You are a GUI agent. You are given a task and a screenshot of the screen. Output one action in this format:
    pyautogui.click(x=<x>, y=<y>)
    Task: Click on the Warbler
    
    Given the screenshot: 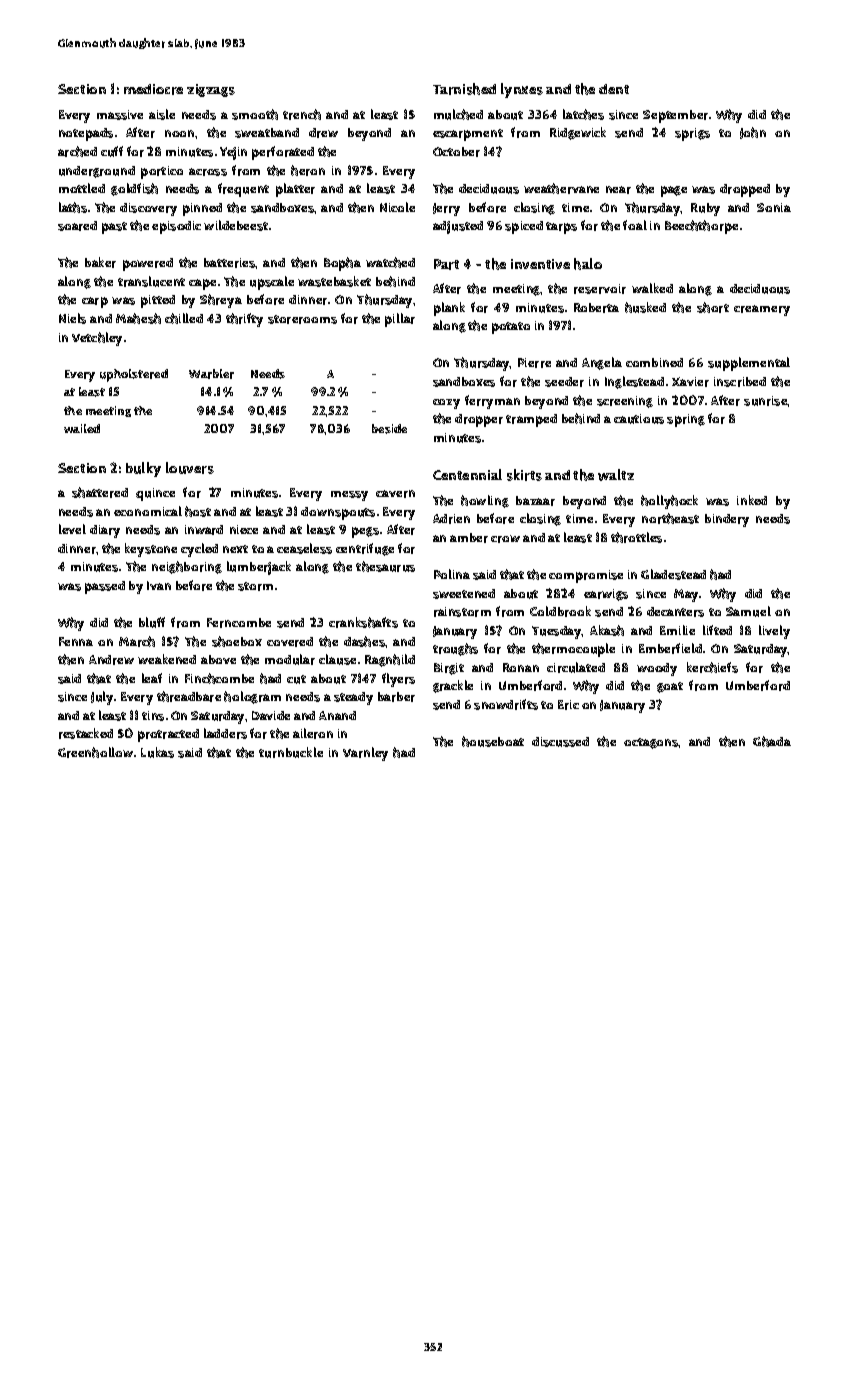 What is the action you would take?
    pyautogui.click(x=211, y=374)
